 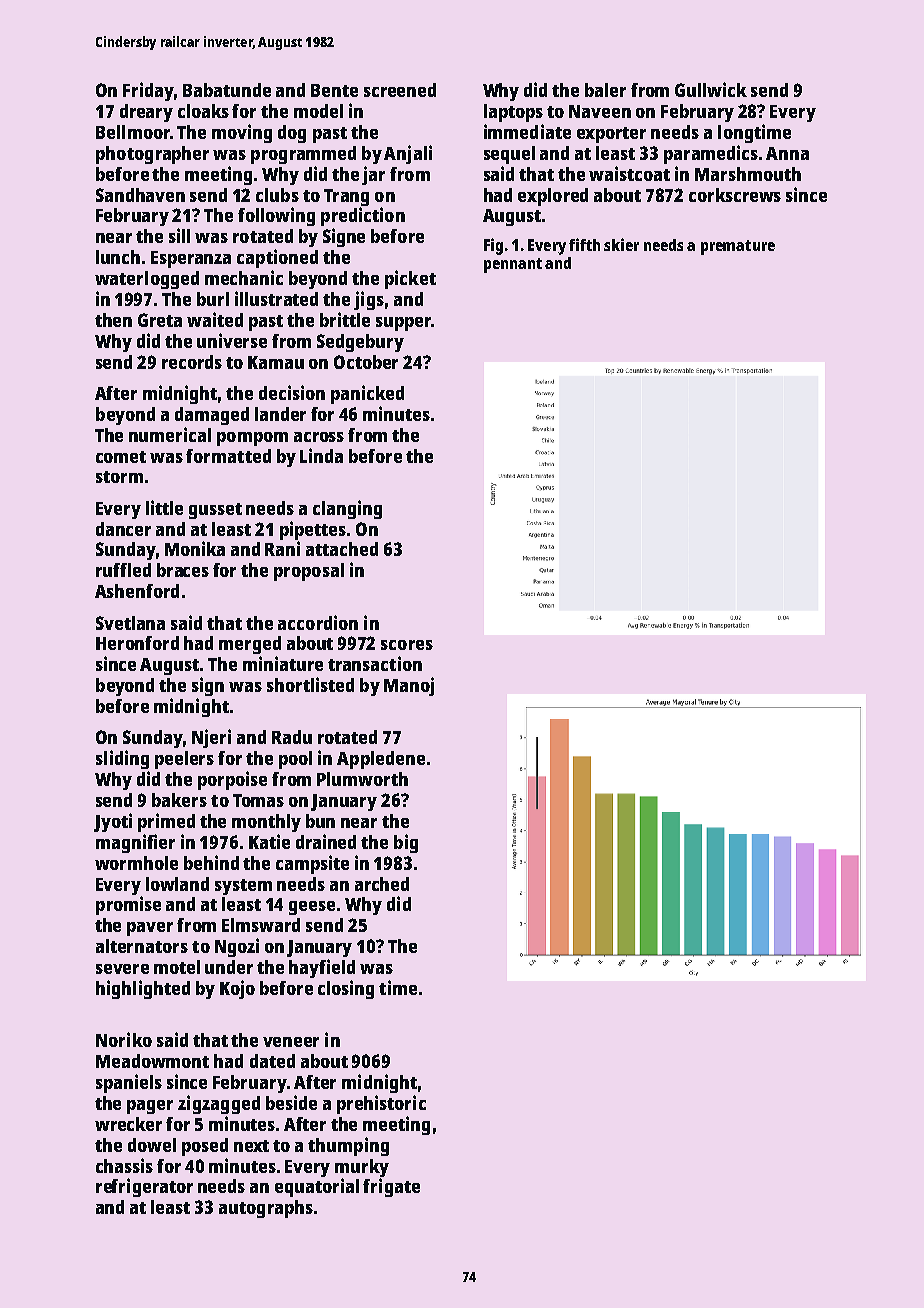 I want to click on big, so click(x=406, y=843).
